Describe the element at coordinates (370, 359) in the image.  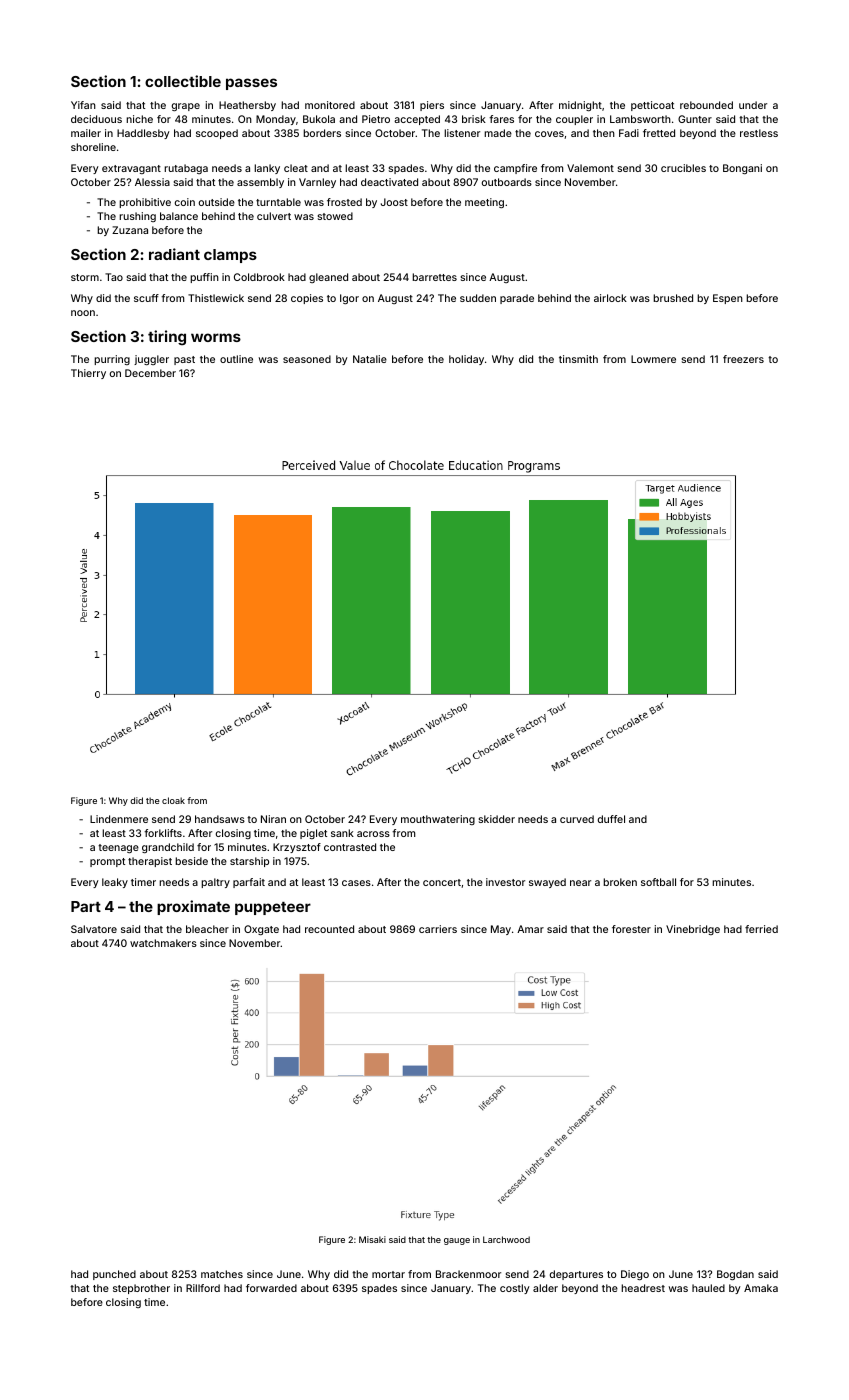
I see `Natalie` at that location.
